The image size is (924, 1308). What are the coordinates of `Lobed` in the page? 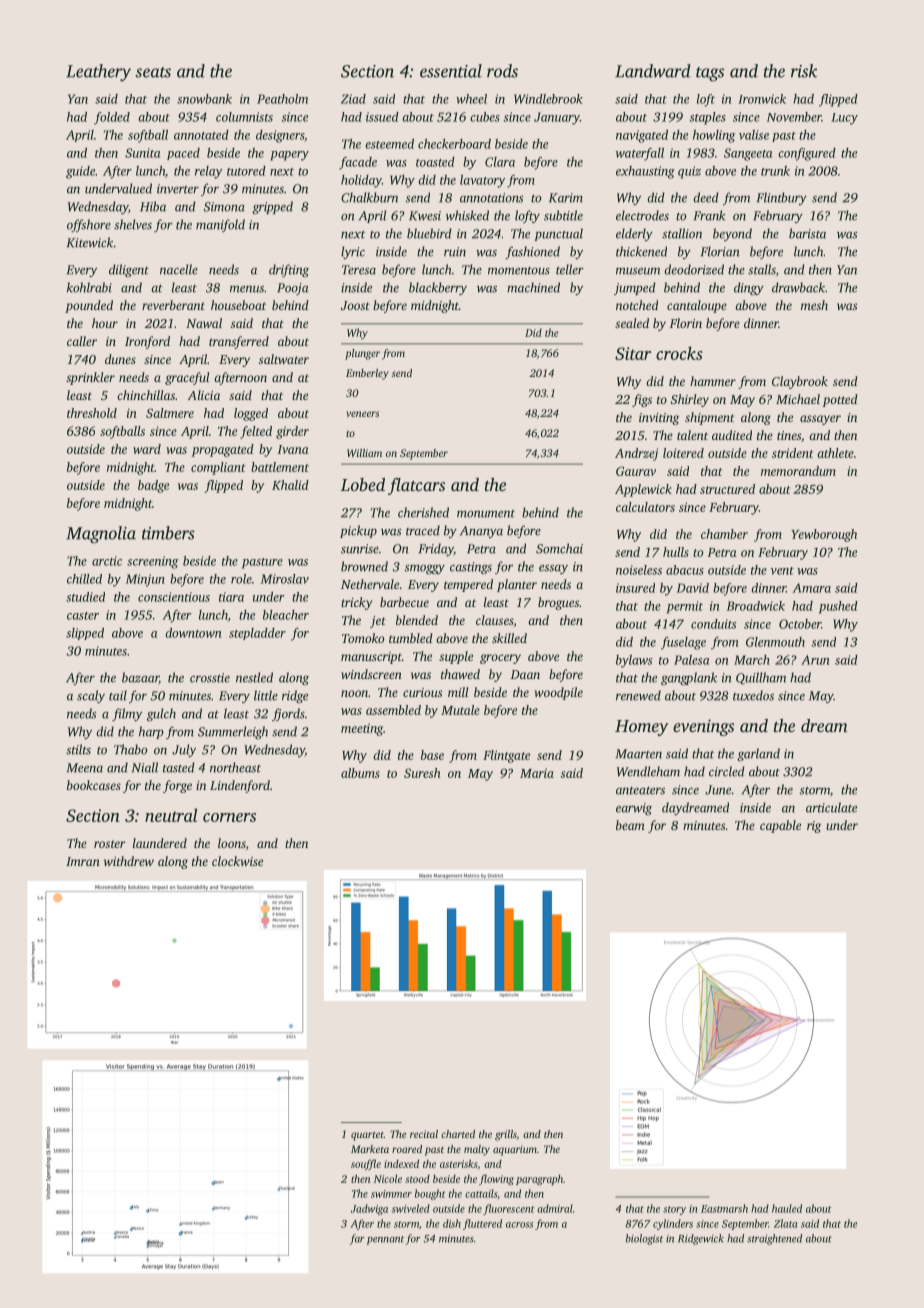 It's located at (363, 484).
